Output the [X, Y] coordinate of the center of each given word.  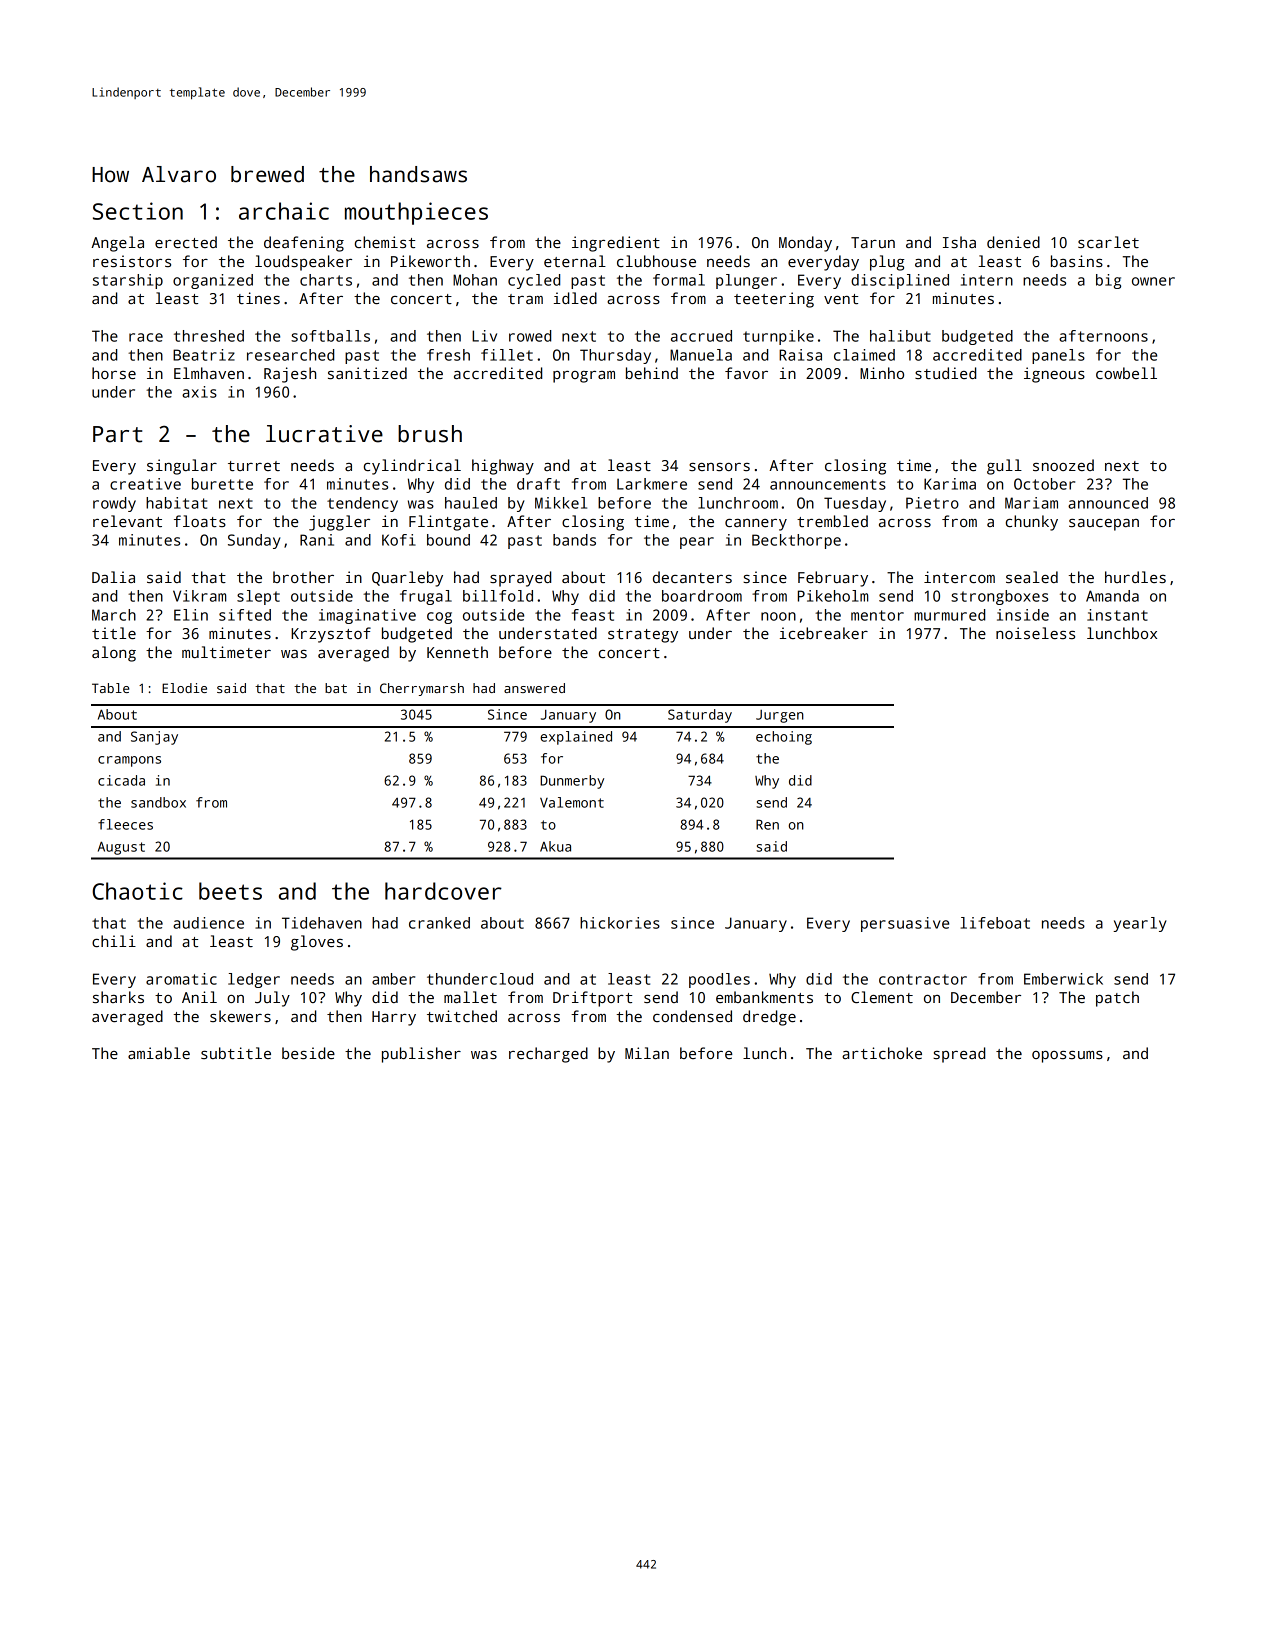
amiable [159, 1053]
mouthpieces [416, 213]
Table [110, 688]
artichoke [882, 1053]
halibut [900, 336]
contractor [923, 979]
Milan [647, 1053]
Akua [555, 846]
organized [213, 281]
